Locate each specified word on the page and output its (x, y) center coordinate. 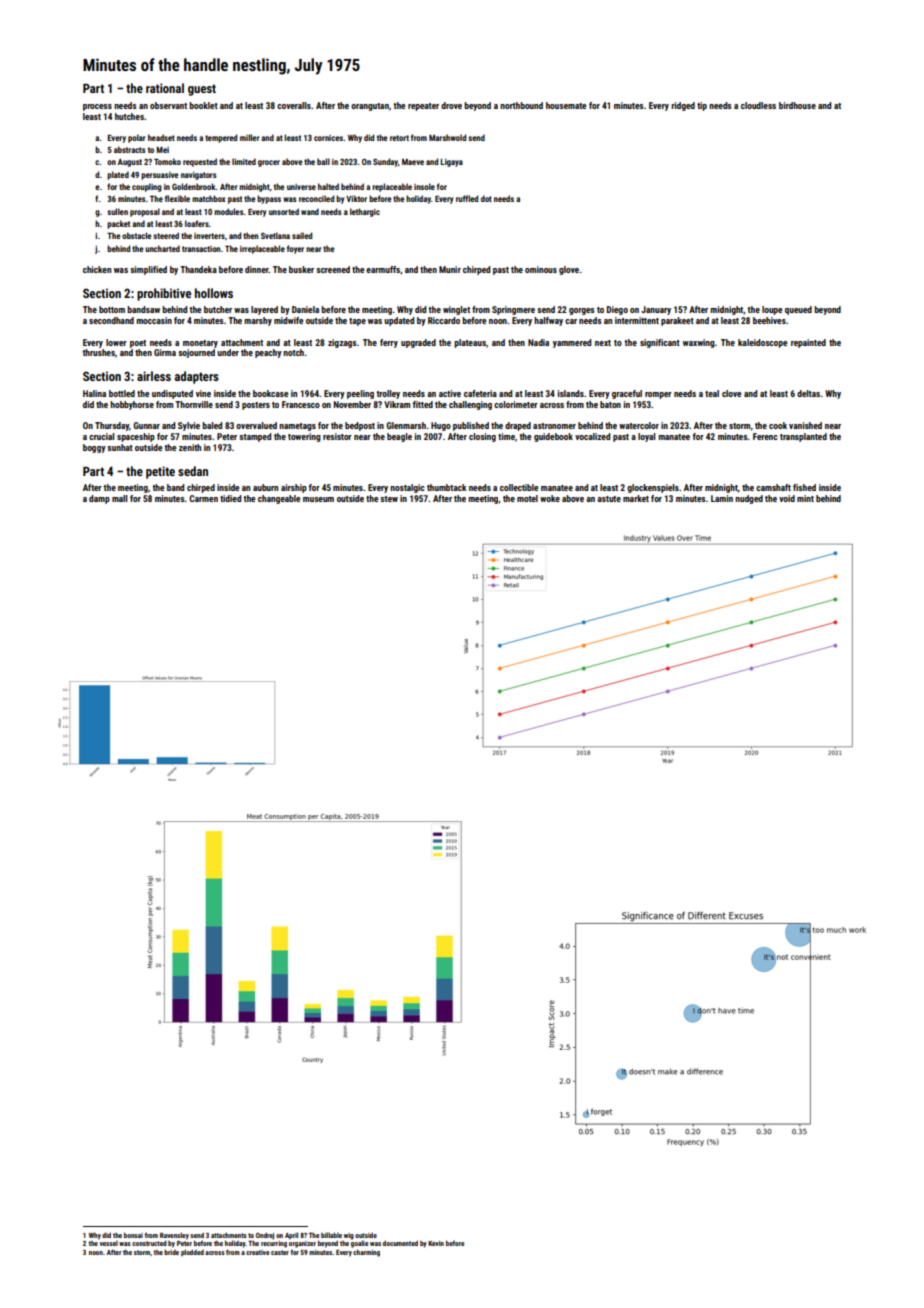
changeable (279, 499)
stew (389, 499)
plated (118, 175)
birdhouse (797, 105)
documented (400, 1243)
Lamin (722, 498)
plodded (192, 1253)
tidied (230, 498)
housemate (566, 105)
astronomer (554, 426)
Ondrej (265, 1236)
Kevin (436, 1243)
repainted (808, 343)
